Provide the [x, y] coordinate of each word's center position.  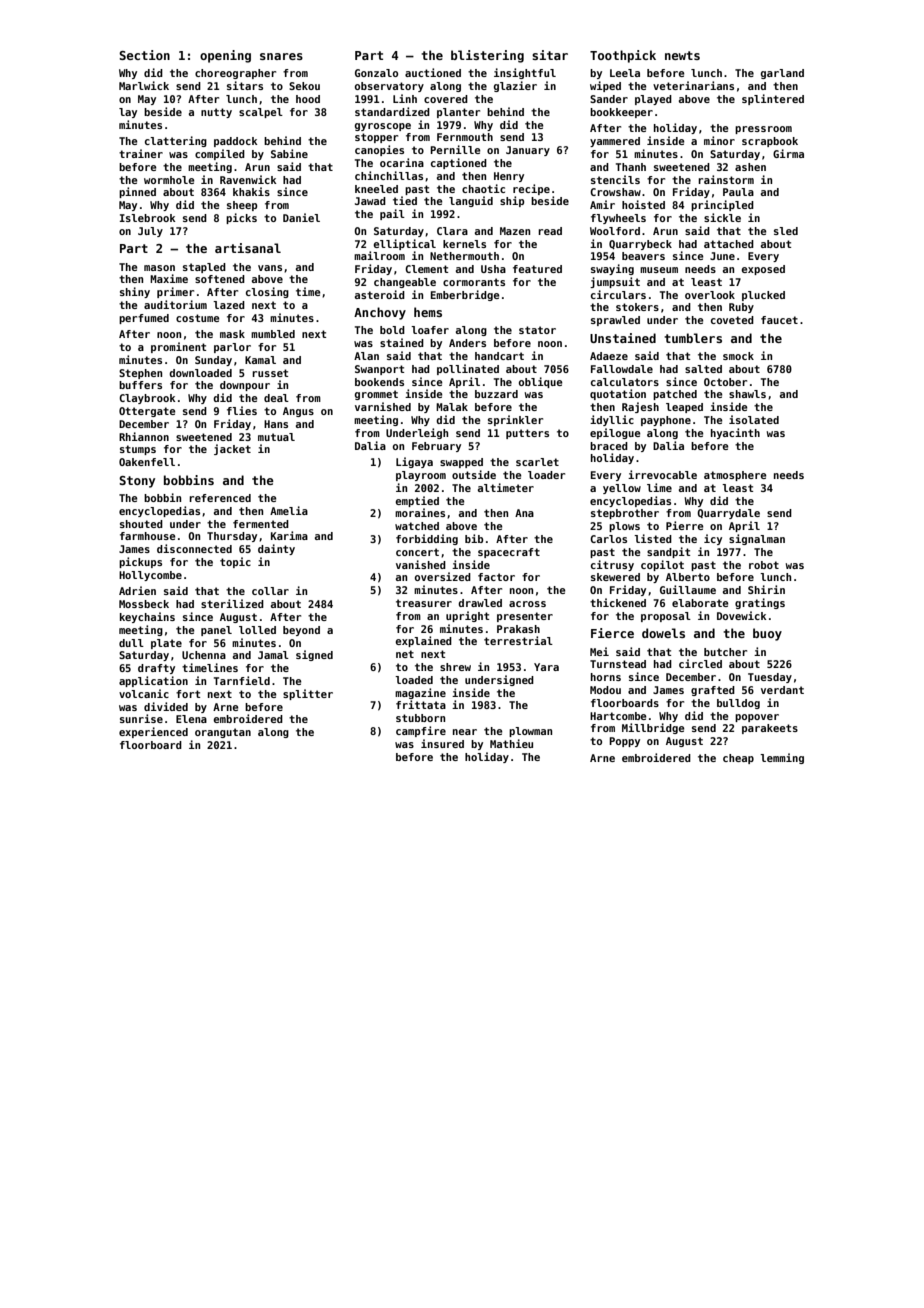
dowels [663, 633]
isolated [754, 419]
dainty [276, 549]
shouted [141, 524]
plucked [763, 296]
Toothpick [623, 56]
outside [474, 474]
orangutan [223, 733]
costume [198, 318]
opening [225, 56]
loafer [430, 330]
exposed [763, 270]
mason [159, 268]
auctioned [433, 72]
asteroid [380, 294]
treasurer [424, 603]
